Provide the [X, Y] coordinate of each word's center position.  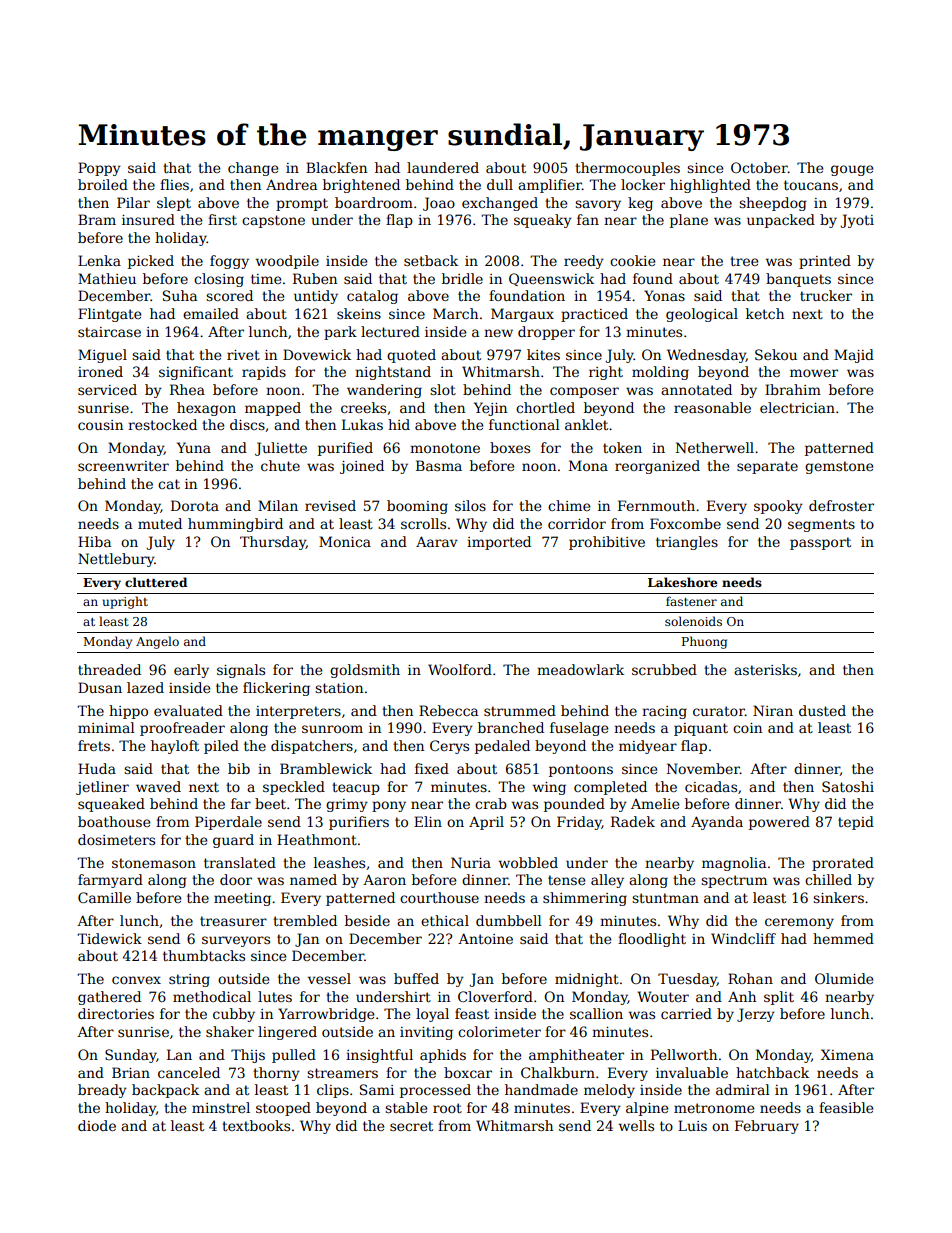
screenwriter [123, 466]
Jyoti [857, 221]
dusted [822, 710]
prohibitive [607, 543]
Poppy [99, 169]
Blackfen [336, 167]
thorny [276, 1074]
